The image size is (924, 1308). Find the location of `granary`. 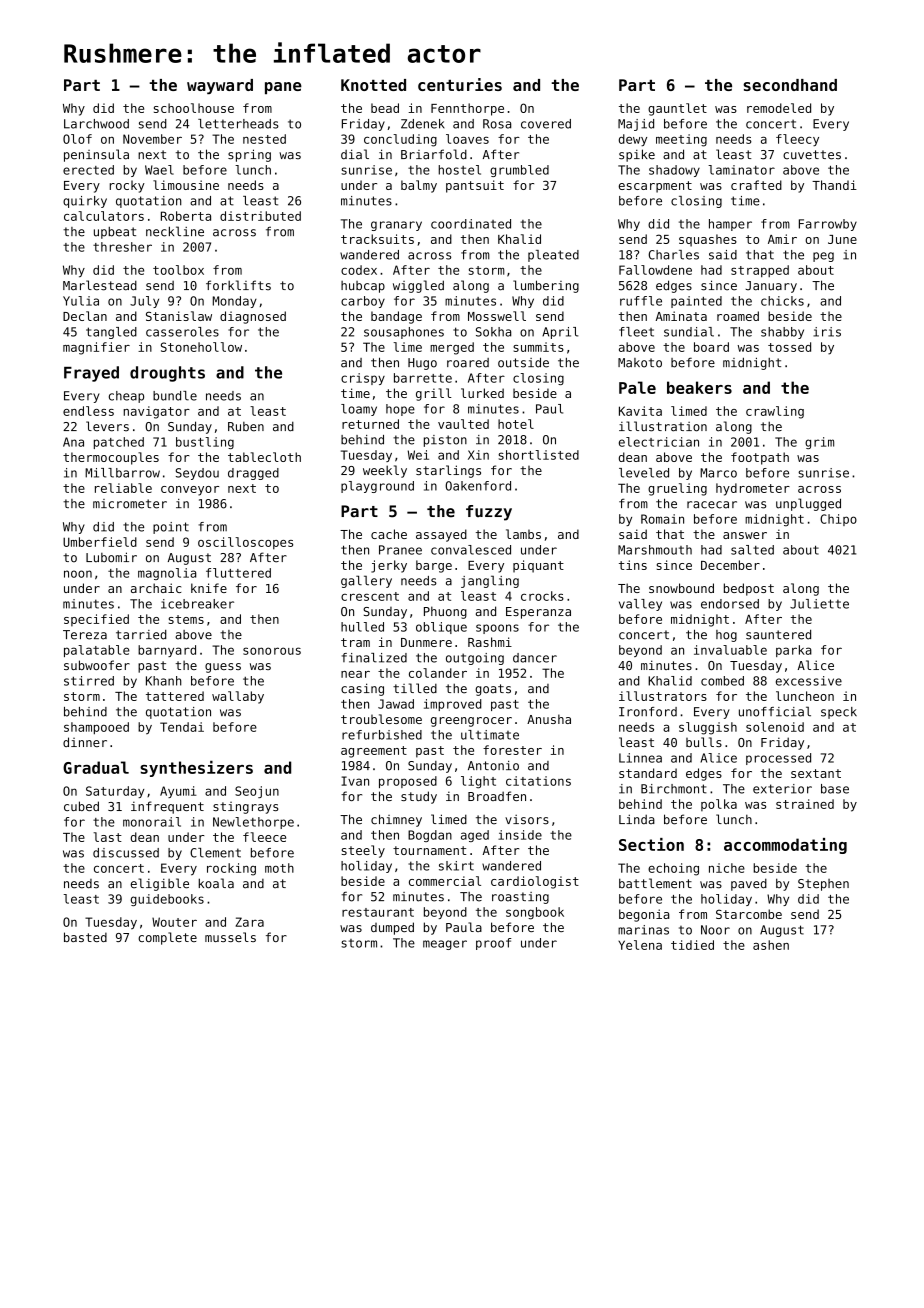

granary is located at coordinates (396, 226).
